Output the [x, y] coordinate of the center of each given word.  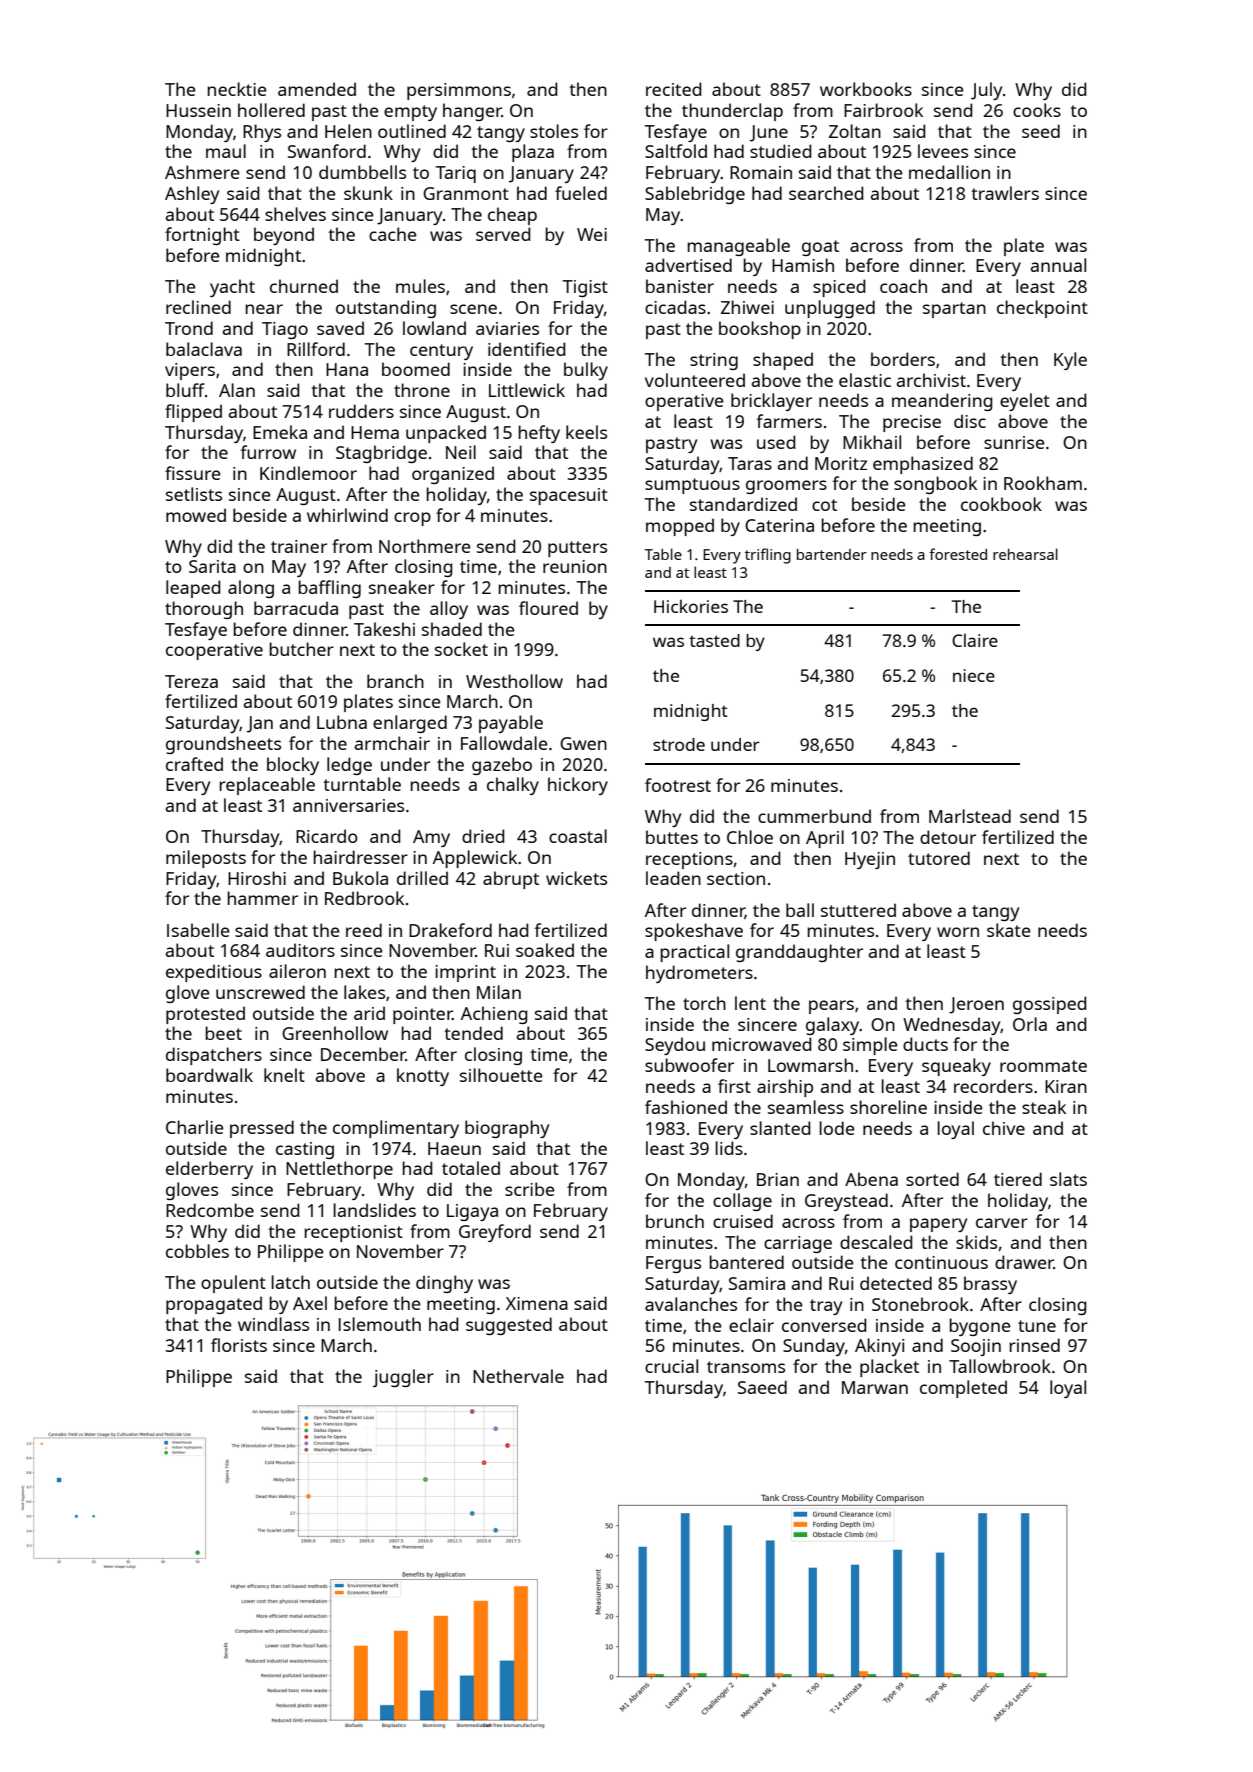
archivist [931, 380]
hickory [578, 786]
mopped [680, 527]
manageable [738, 247]
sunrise [1014, 442]
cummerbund [814, 816]
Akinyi [879, 1347]
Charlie [195, 1127]
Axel [310, 1303]
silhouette [501, 1075]
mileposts [206, 859]
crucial [671, 1366]
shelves [295, 214]
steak [1044, 1107]
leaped [193, 589]
